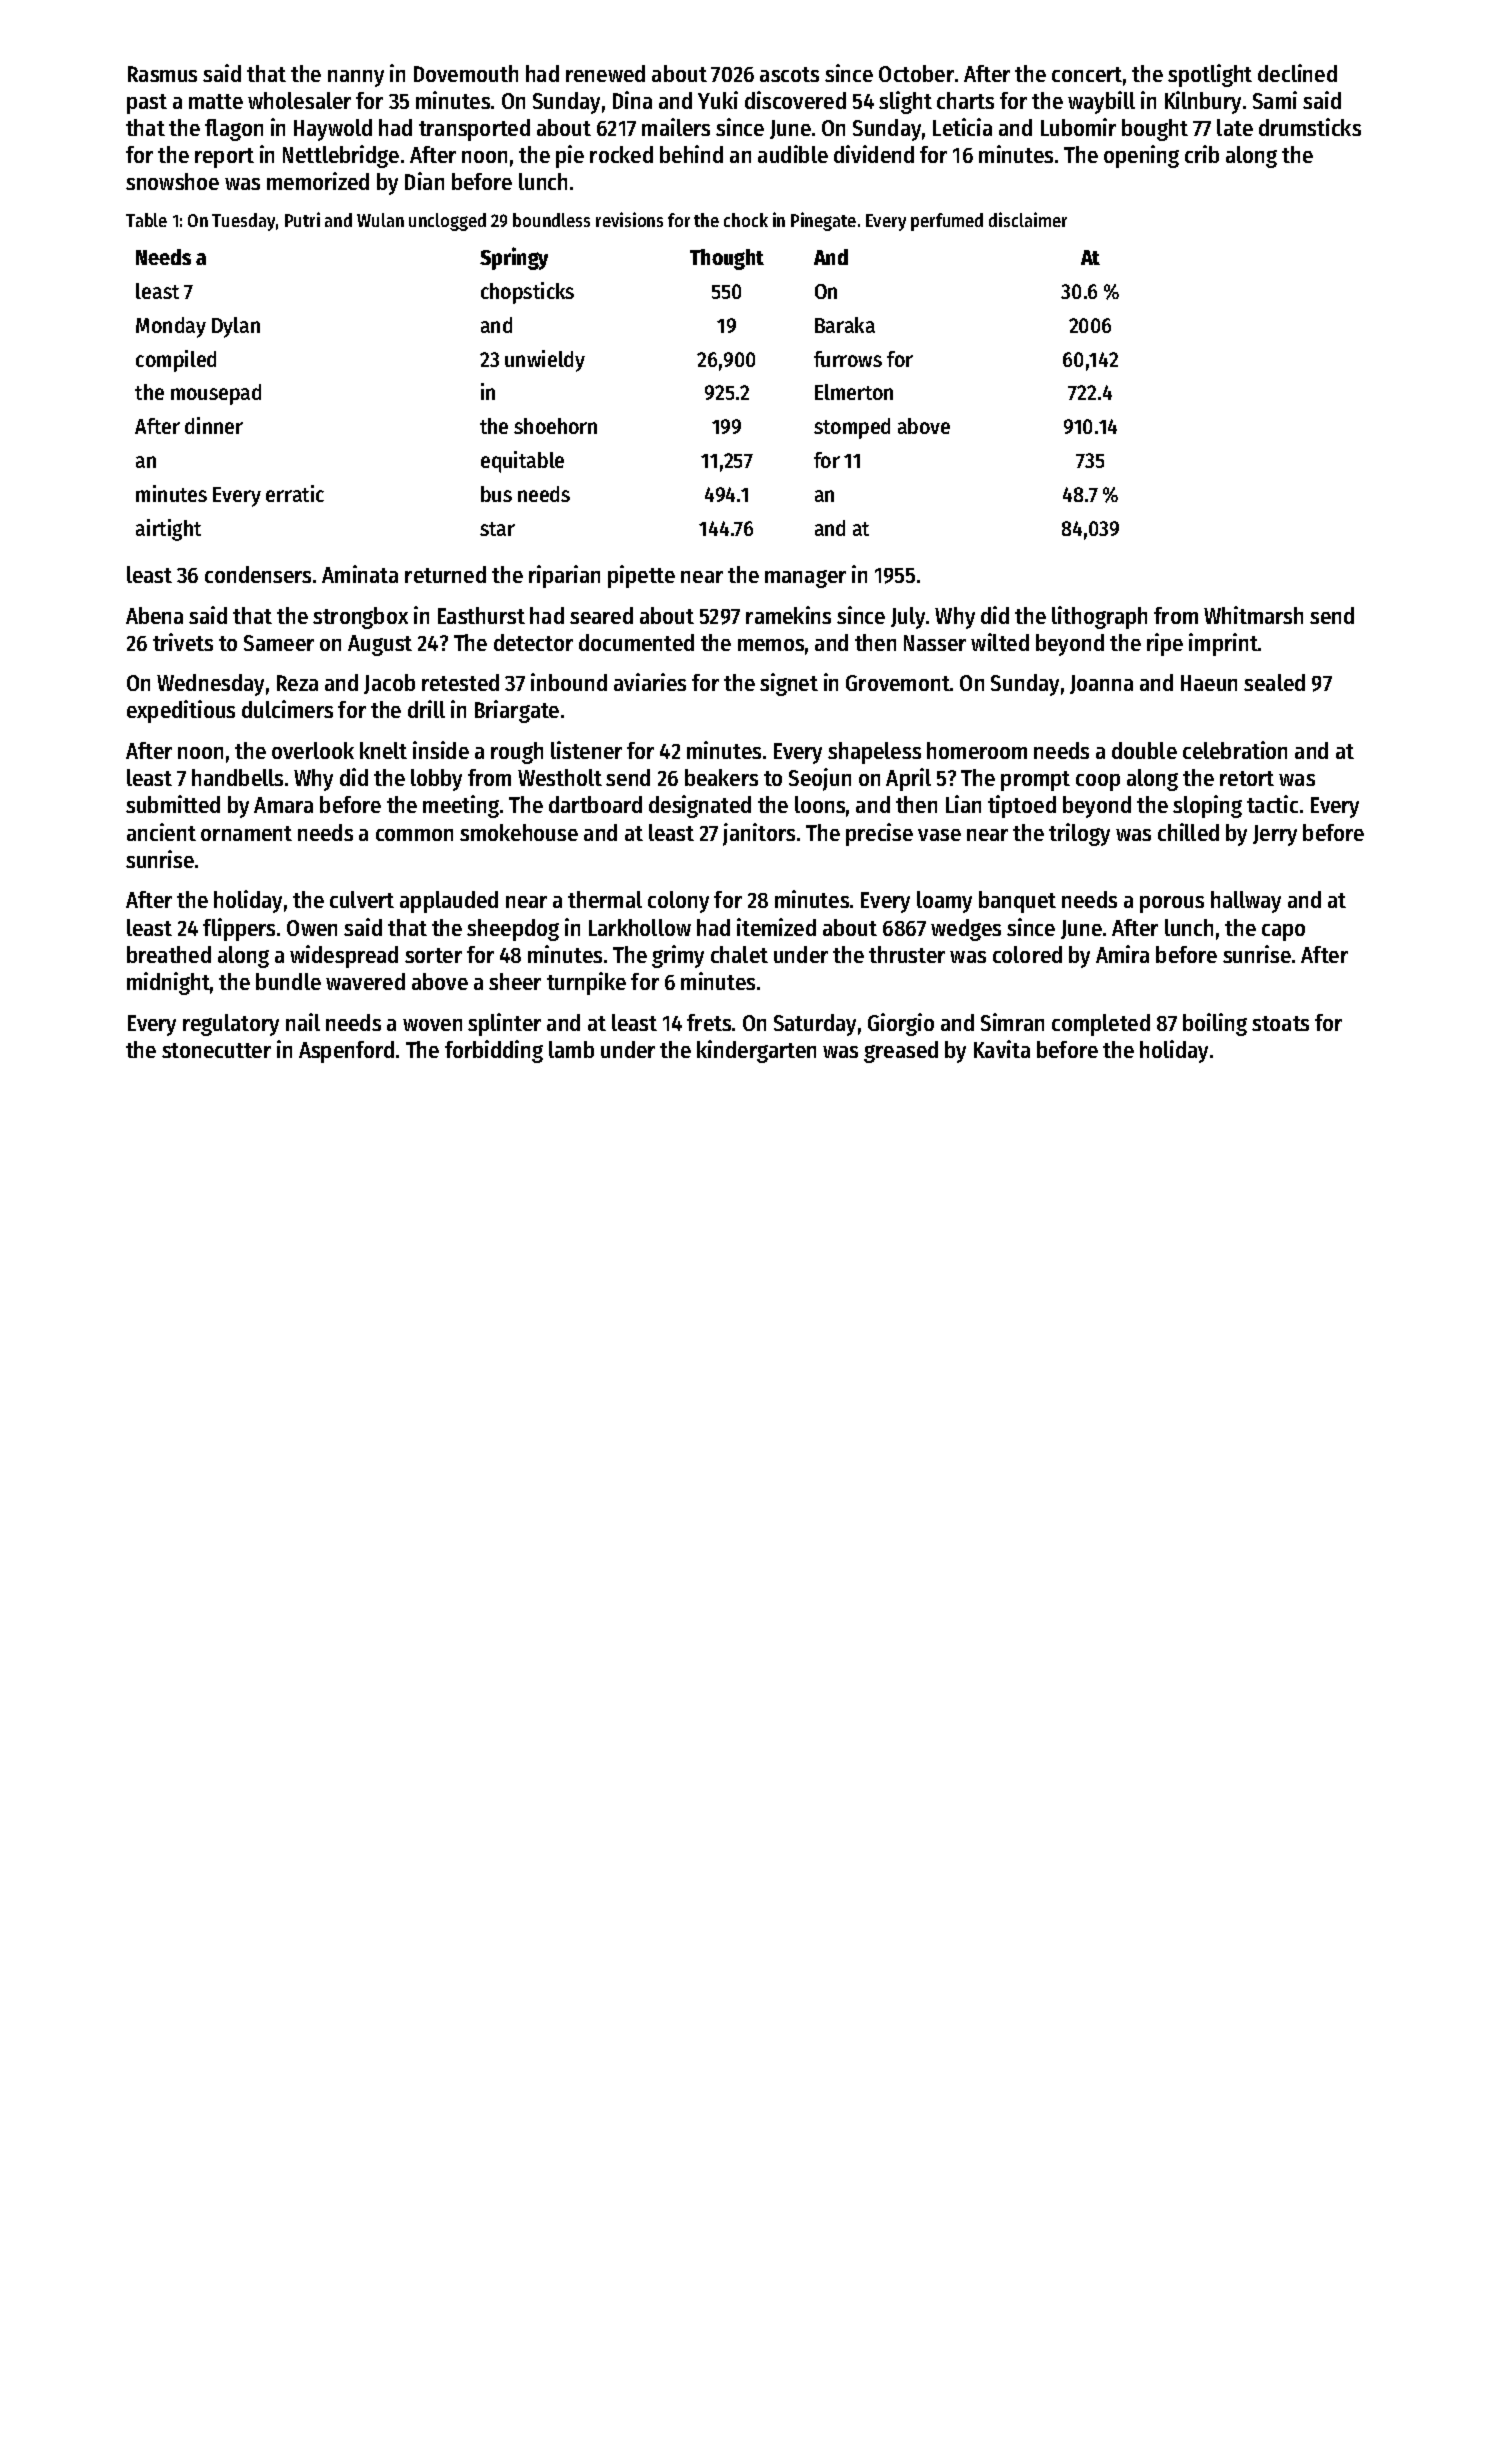  I want to click on Baraka, so click(845, 325).
